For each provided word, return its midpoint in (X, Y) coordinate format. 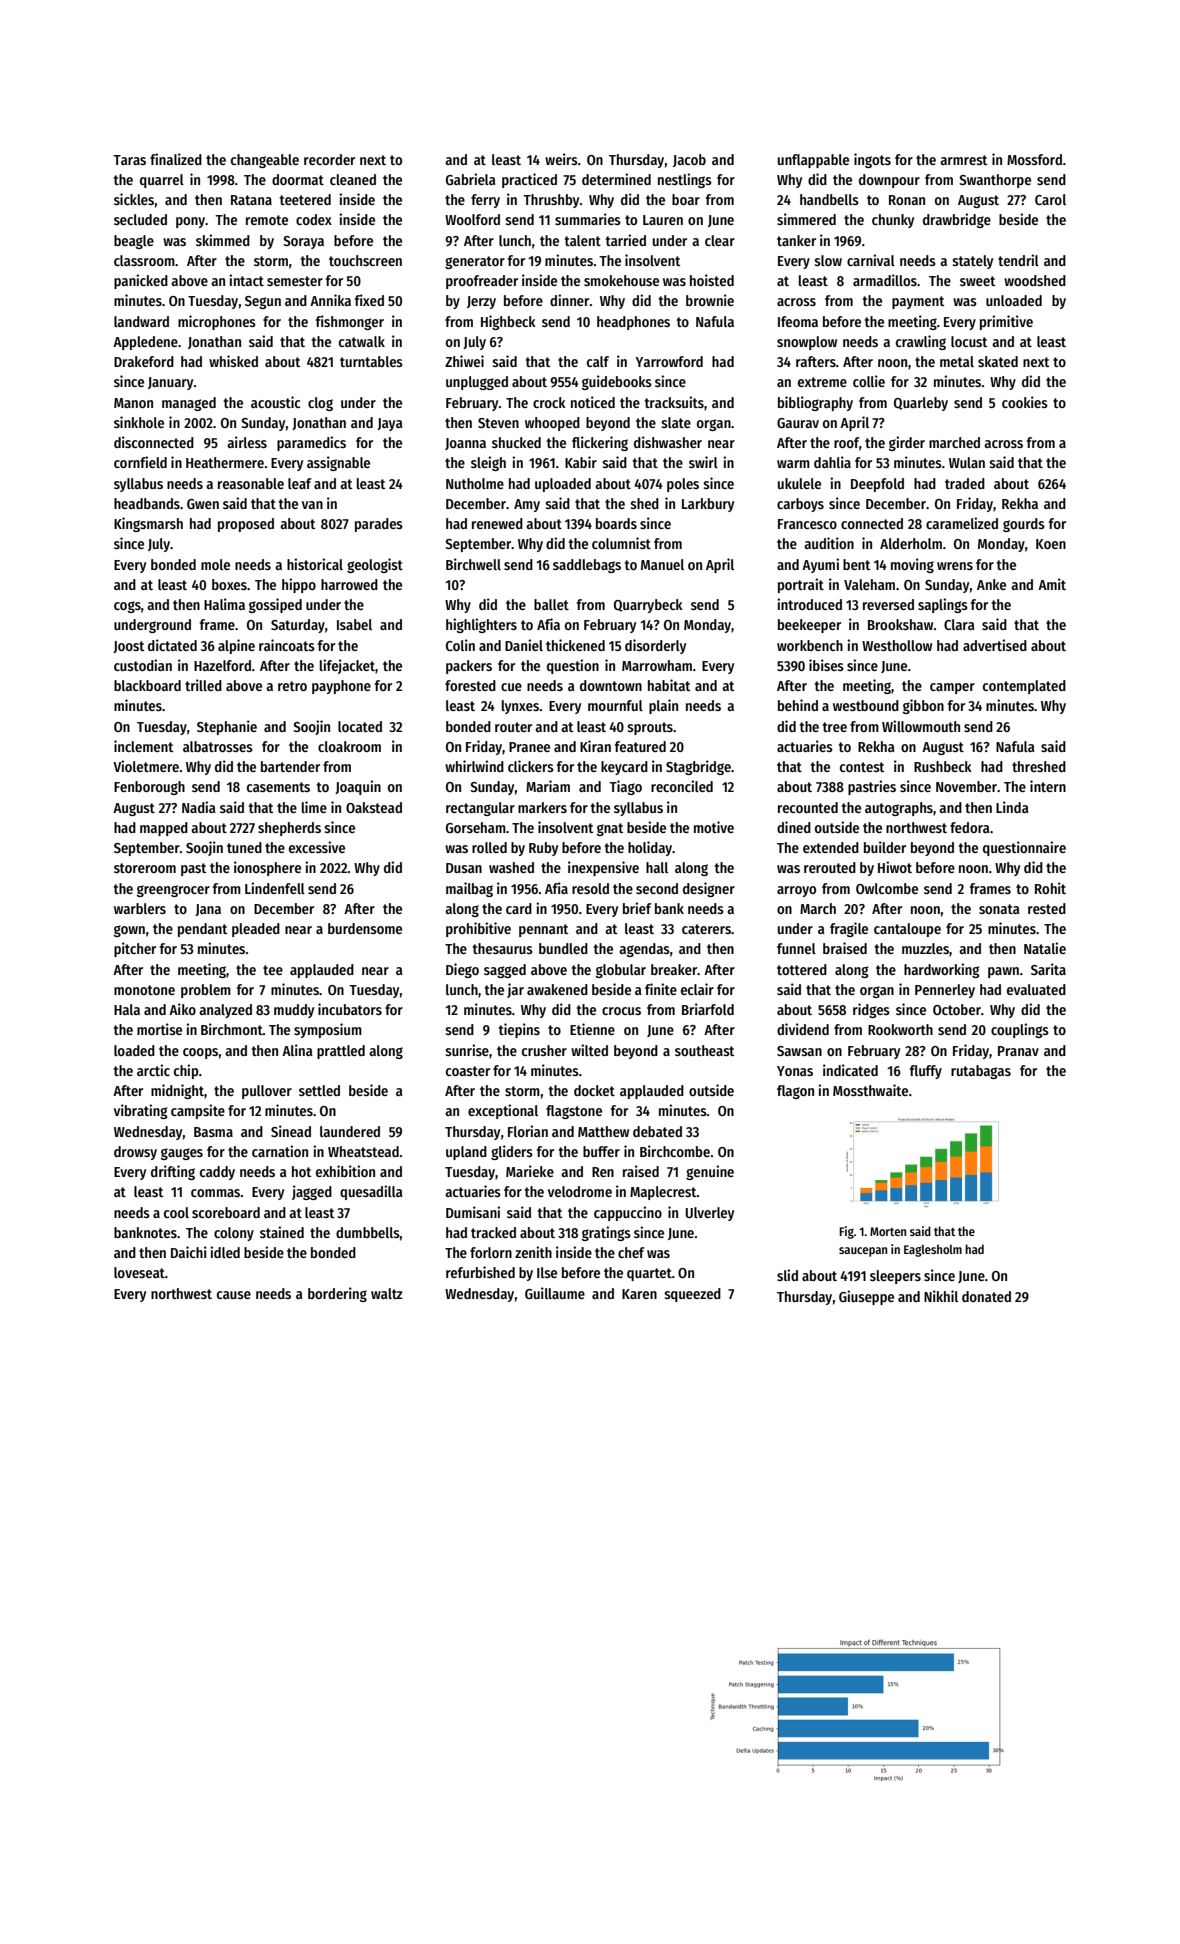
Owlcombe (887, 888)
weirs (561, 159)
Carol (1050, 199)
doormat (298, 179)
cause (234, 1295)
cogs (127, 607)
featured (640, 746)
